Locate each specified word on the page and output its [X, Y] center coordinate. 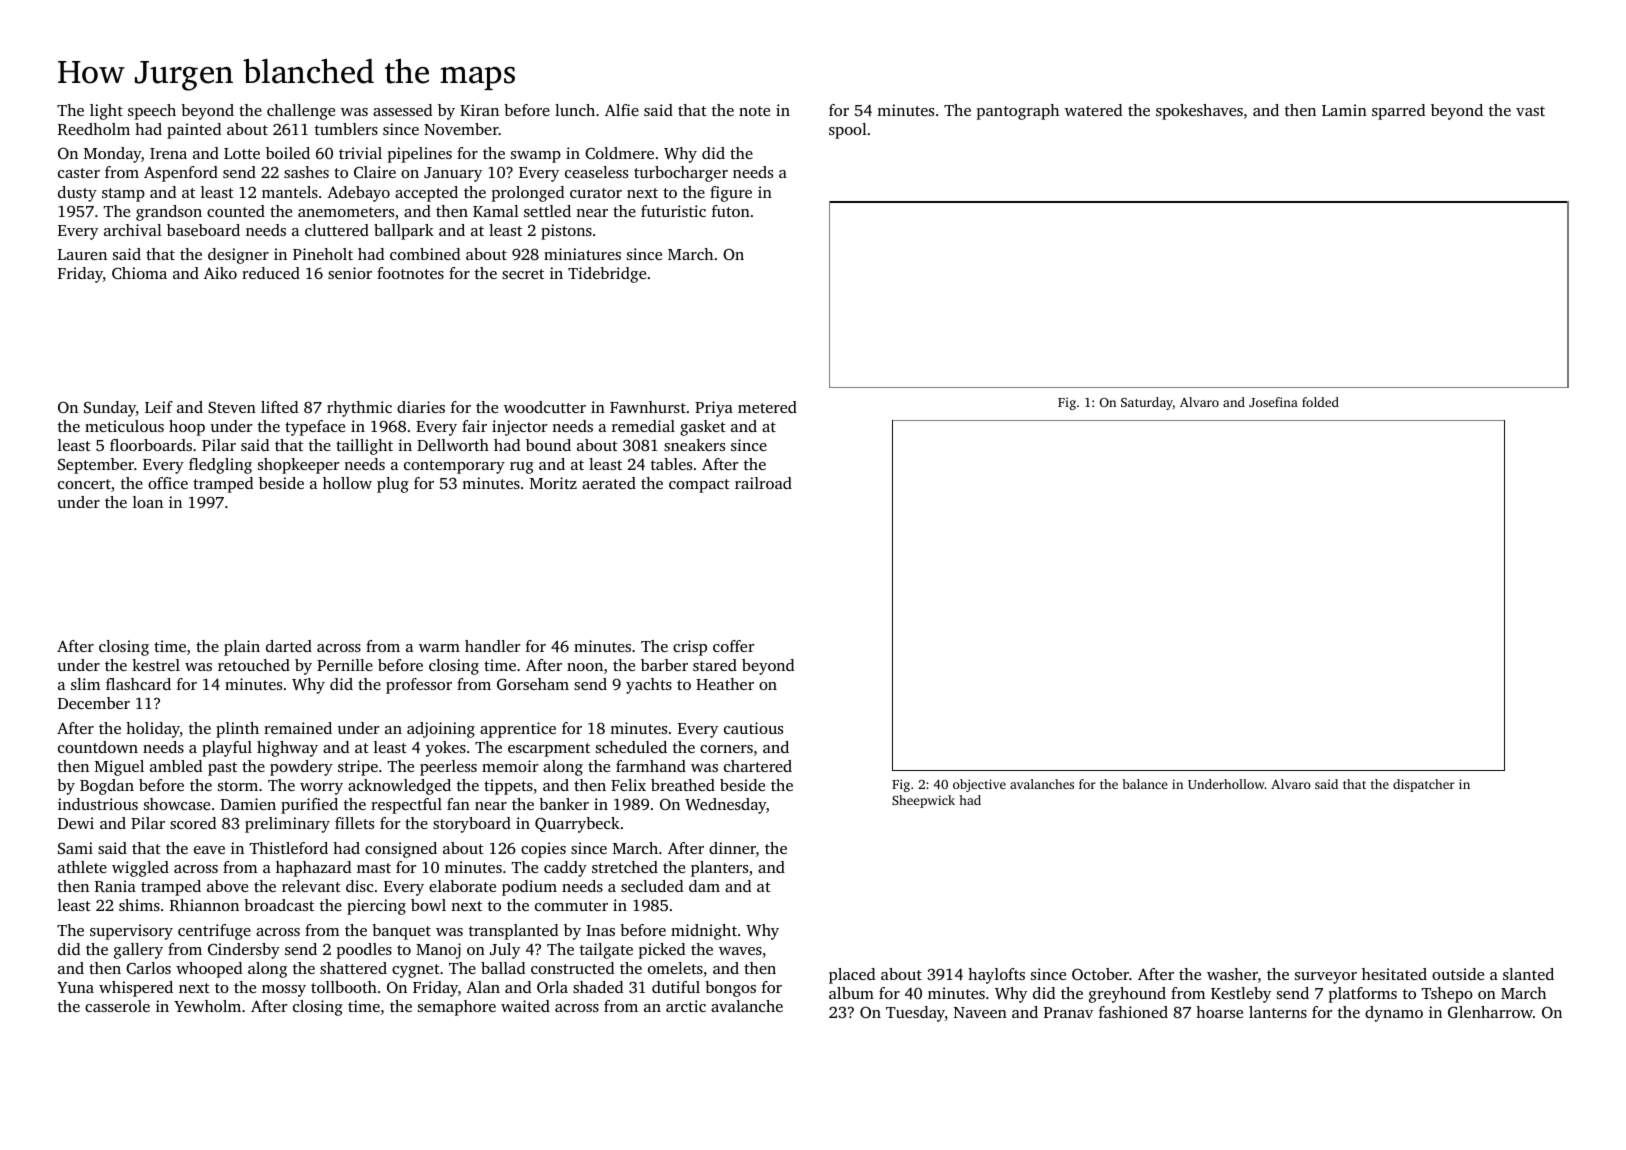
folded [1320, 402]
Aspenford [181, 174]
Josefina [1273, 402]
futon [731, 211]
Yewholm [207, 1006]
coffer [733, 646]
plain [242, 648]
